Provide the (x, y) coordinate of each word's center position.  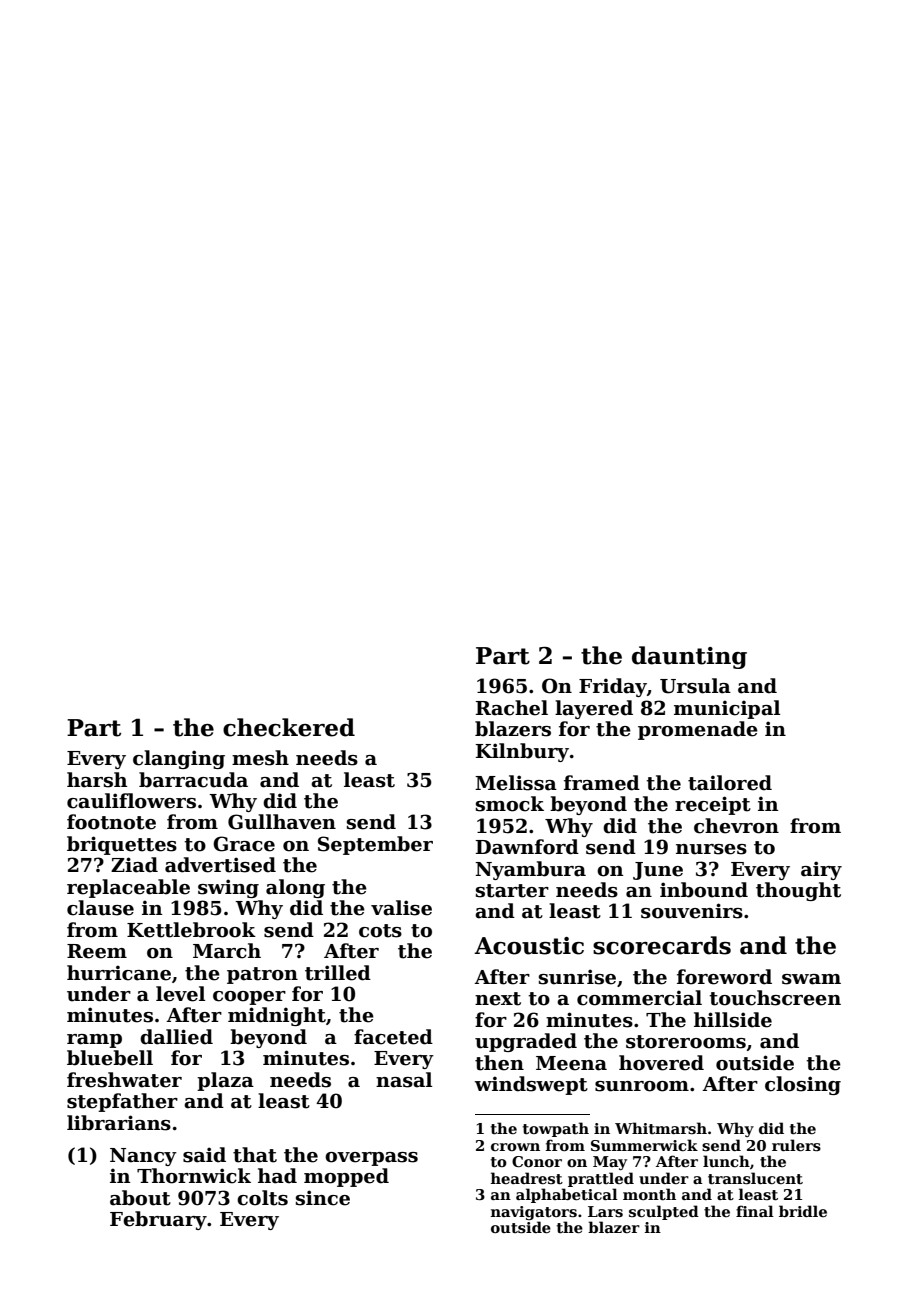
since (323, 1198)
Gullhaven (282, 822)
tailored (730, 783)
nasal (404, 1080)
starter (512, 891)
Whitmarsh (661, 1128)
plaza (225, 1081)
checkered (289, 727)
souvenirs (692, 911)
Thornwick (194, 1176)
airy (821, 870)
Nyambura (530, 870)
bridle (803, 1211)
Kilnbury (522, 752)
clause (100, 908)
